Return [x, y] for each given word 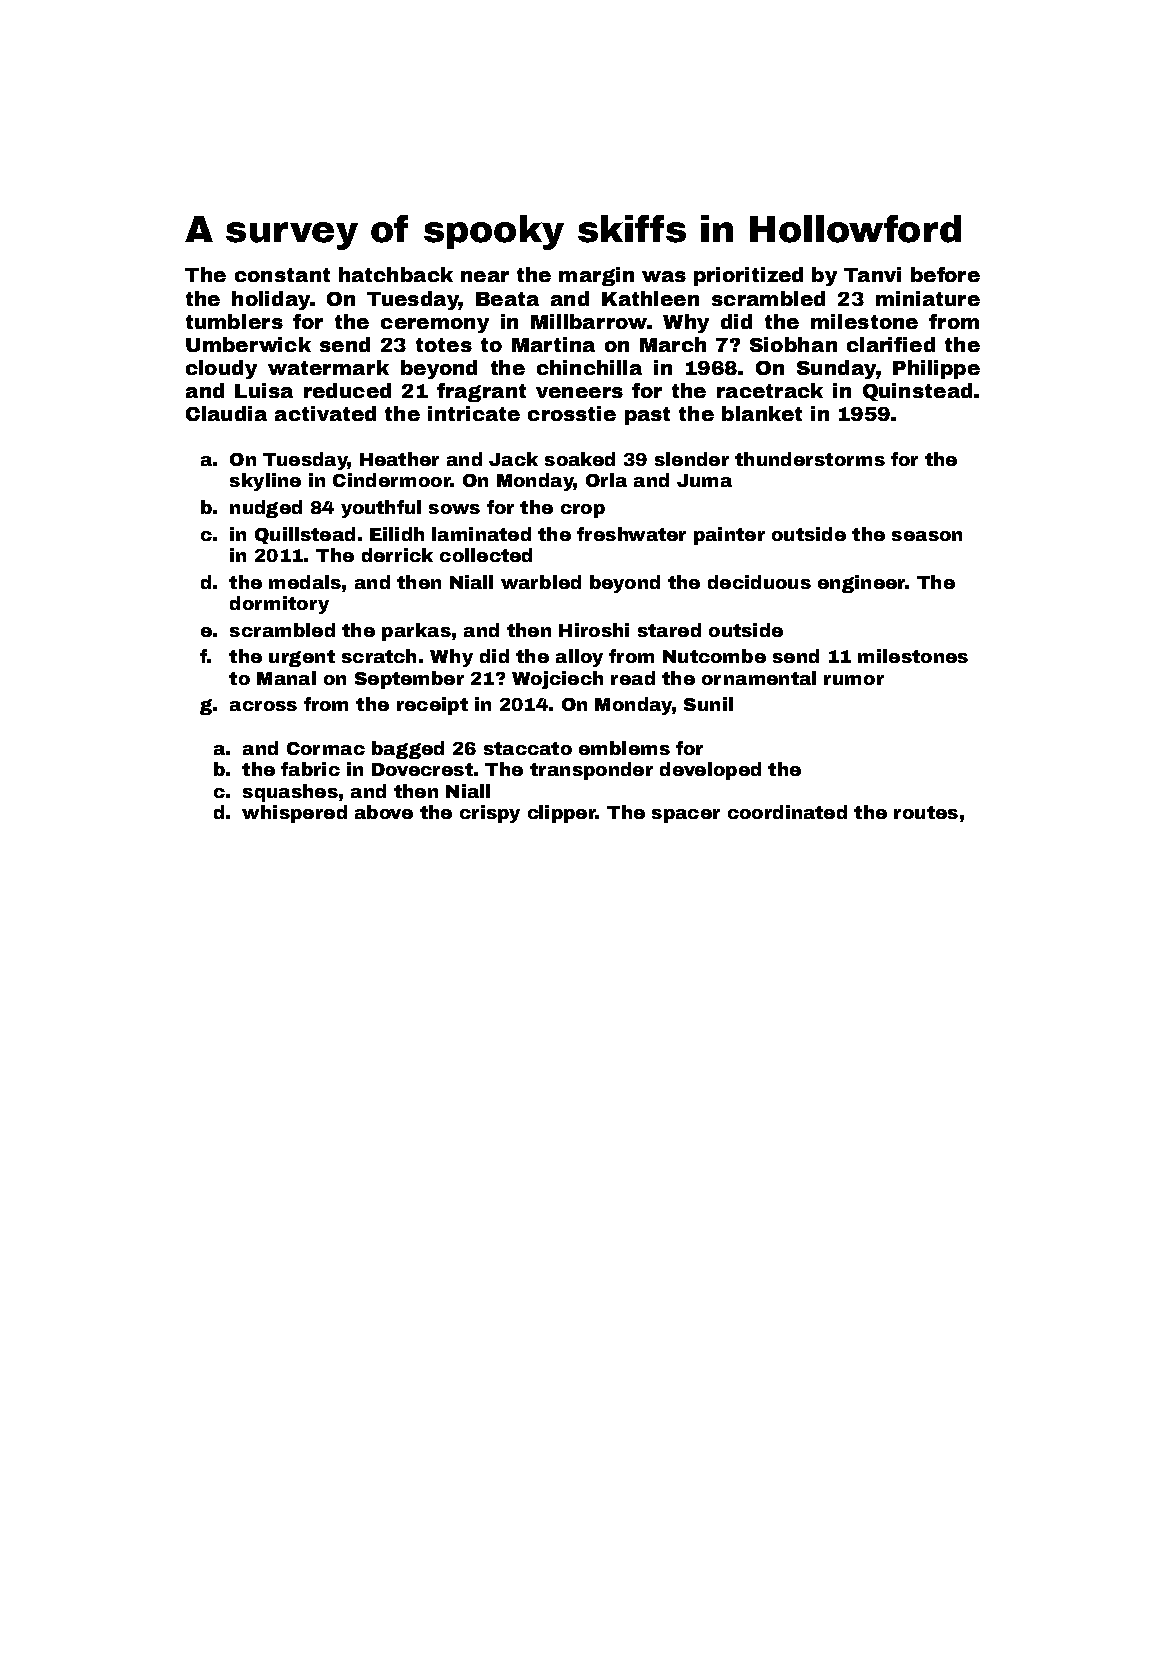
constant [282, 275]
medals [305, 582]
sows [454, 509]
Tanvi [872, 274]
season [927, 536]
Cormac [326, 748]
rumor [854, 680]
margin [596, 276]
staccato [528, 748]
